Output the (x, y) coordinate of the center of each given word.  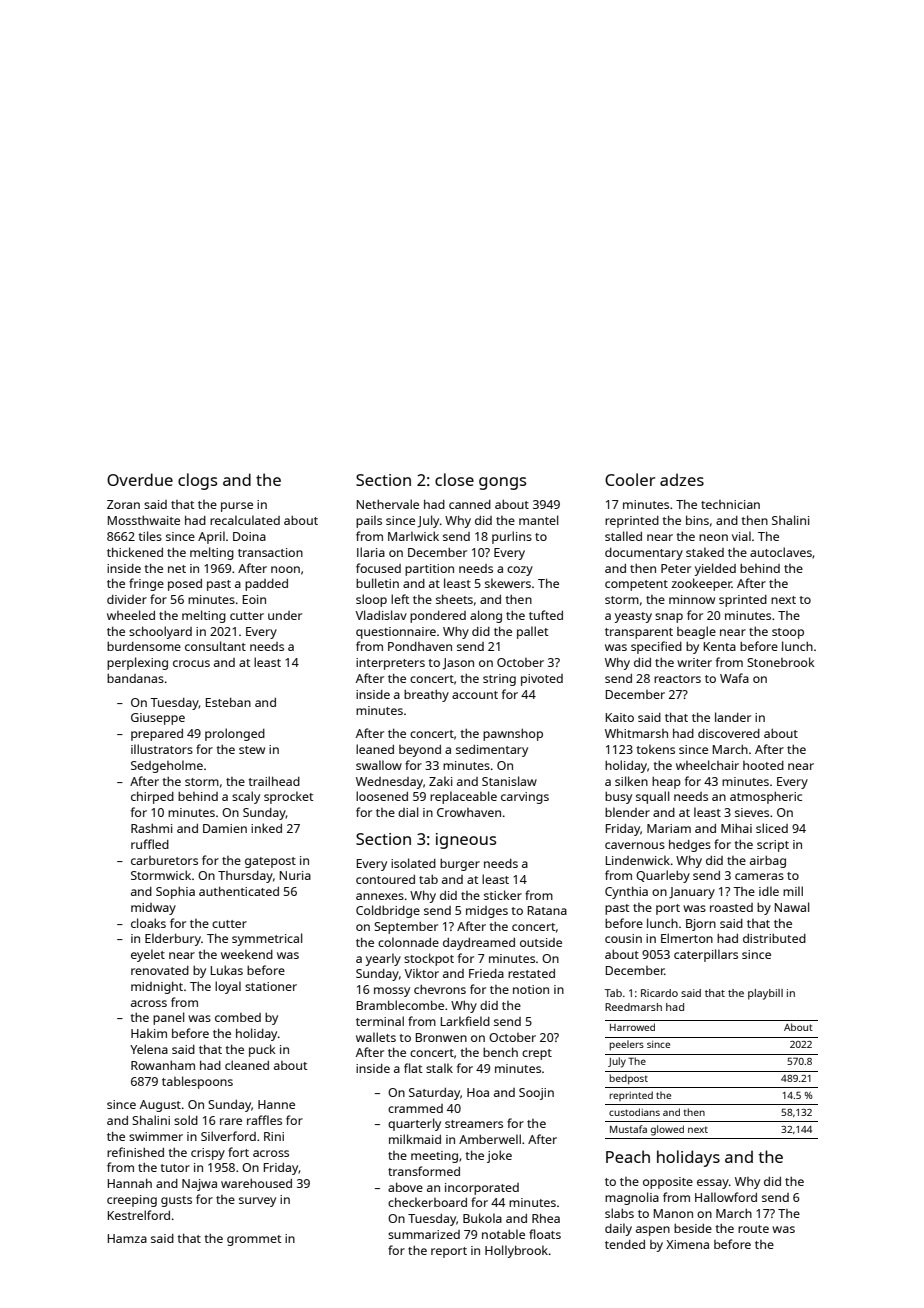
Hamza (127, 1238)
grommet (254, 1240)
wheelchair (707, 765)
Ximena (687, 1244)
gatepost (270, 862)
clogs (197, 481)
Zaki (441, 781)
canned (470, 504)
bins (697, 520)
